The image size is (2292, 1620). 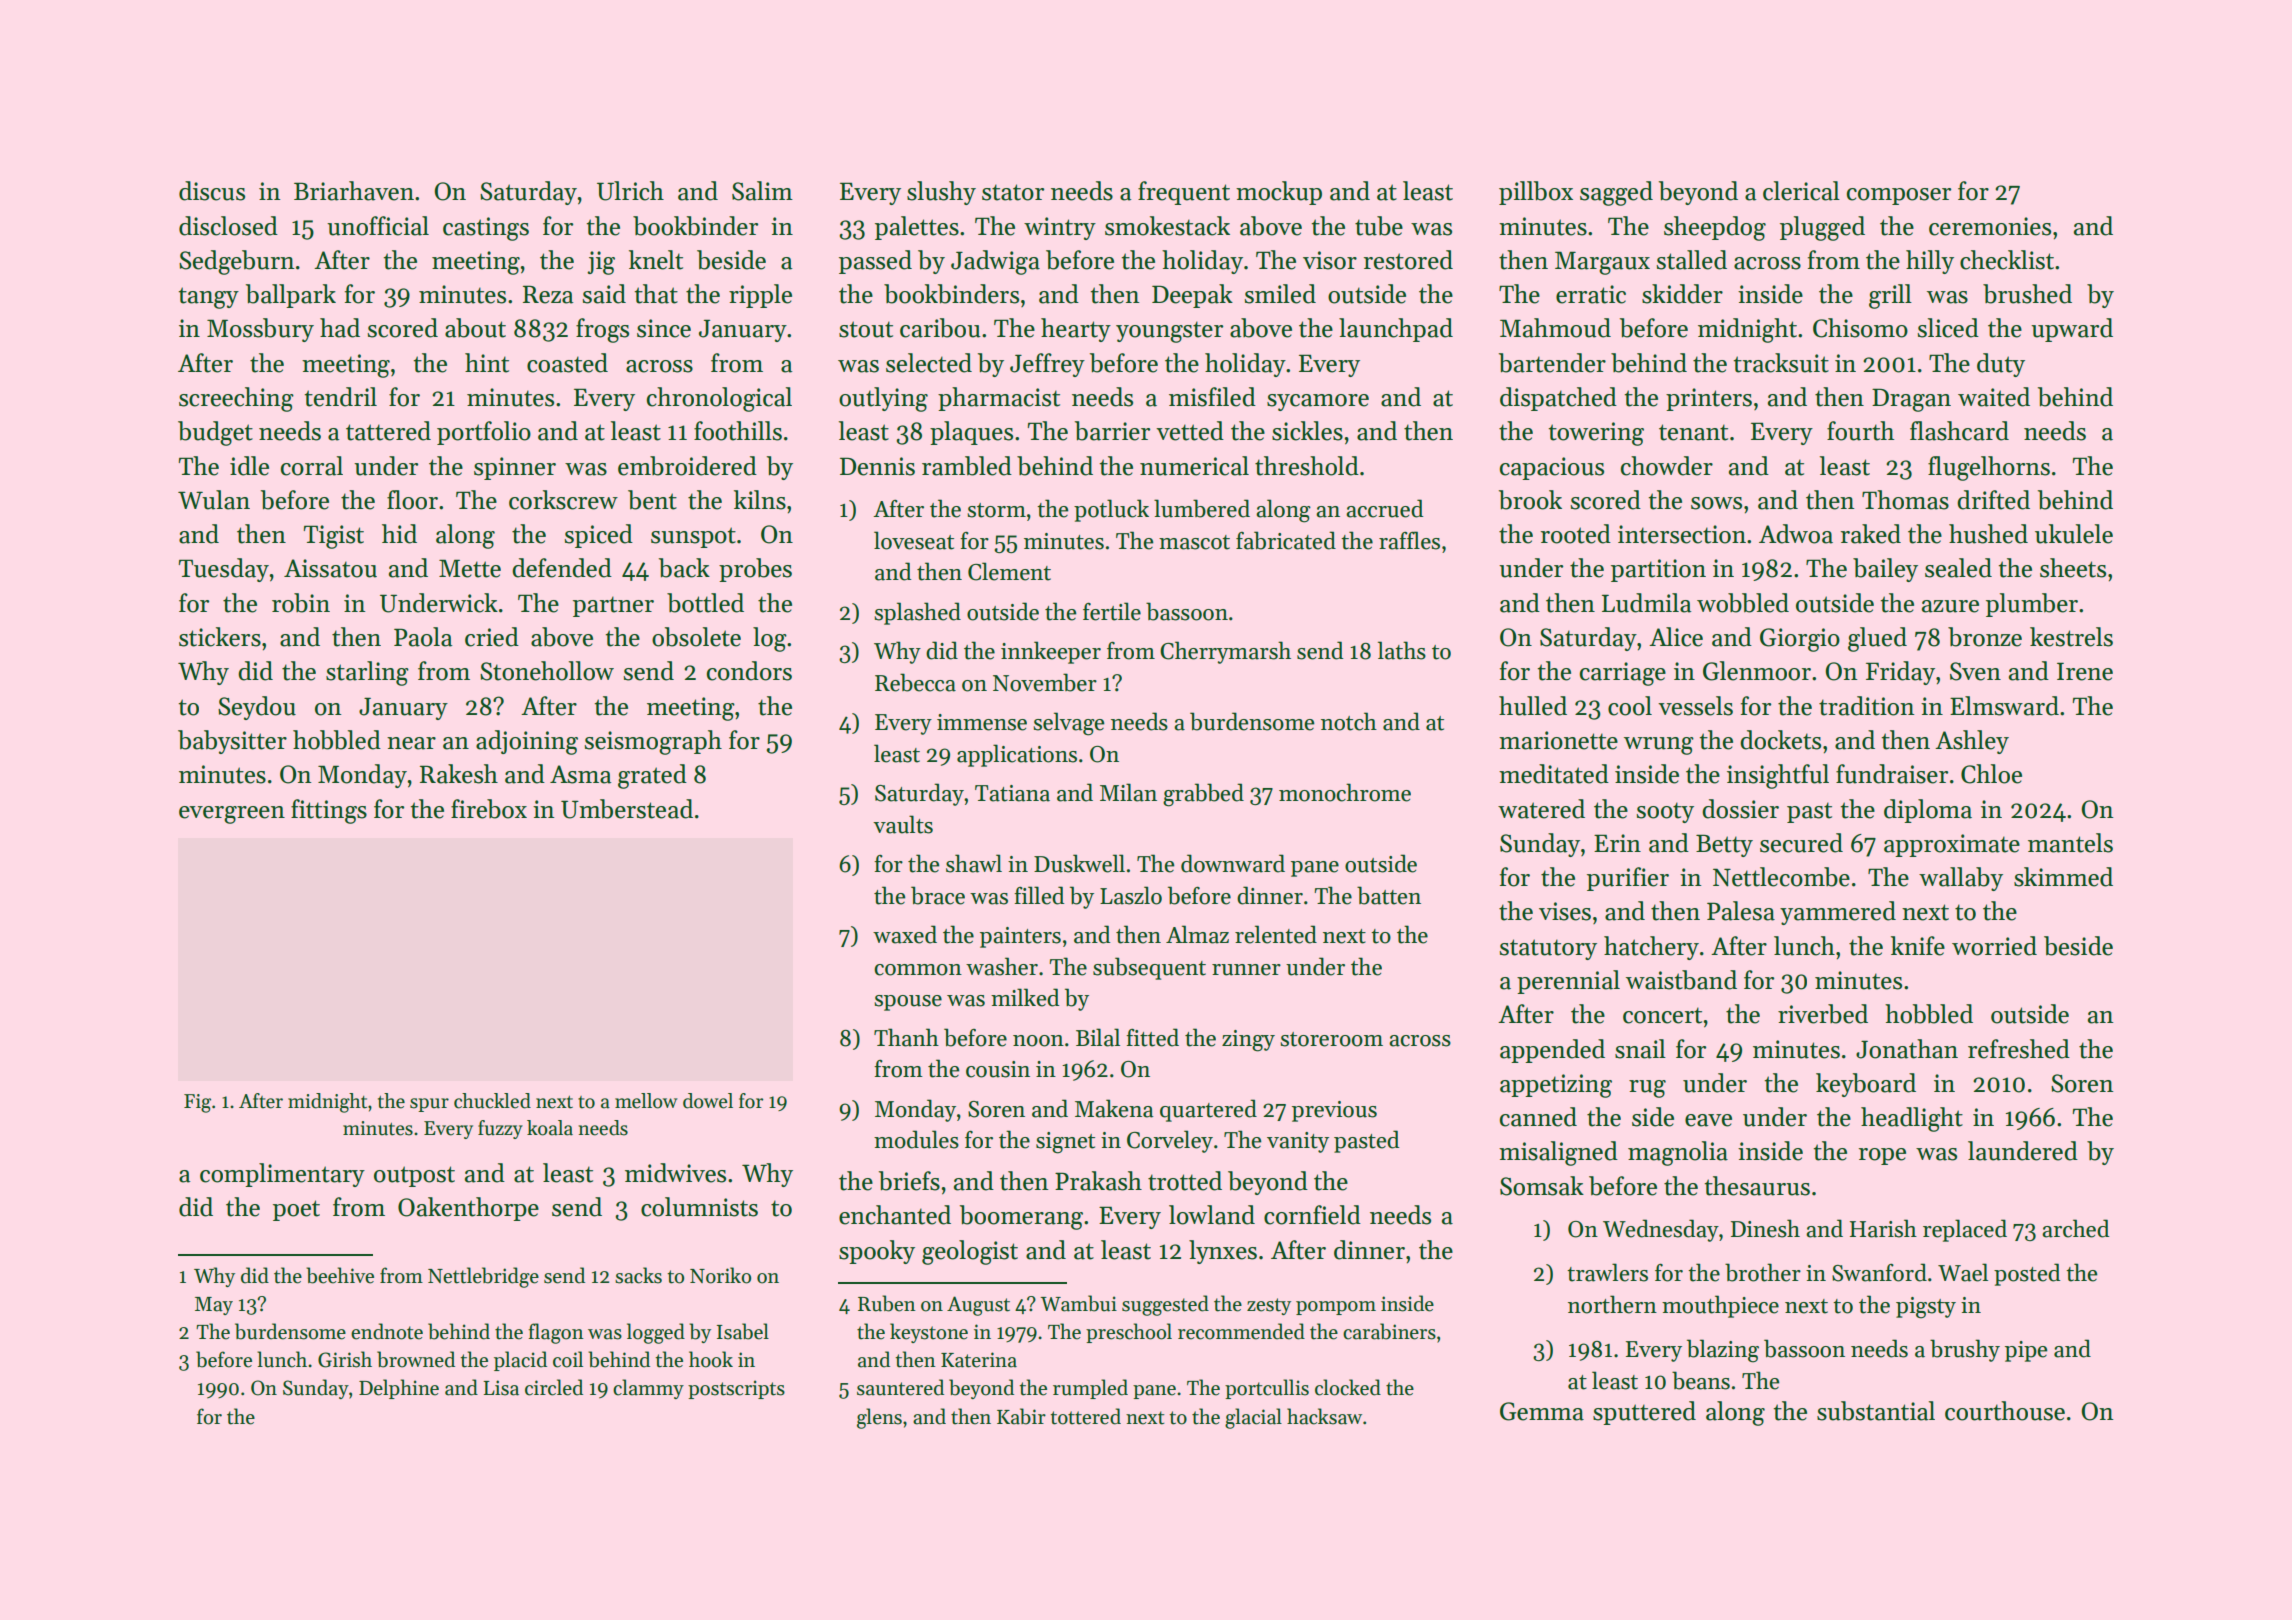 What do you see at coordinates (646, 1101) in the screenshot?
I see `mellow` at bounding box center [646, 1101].
